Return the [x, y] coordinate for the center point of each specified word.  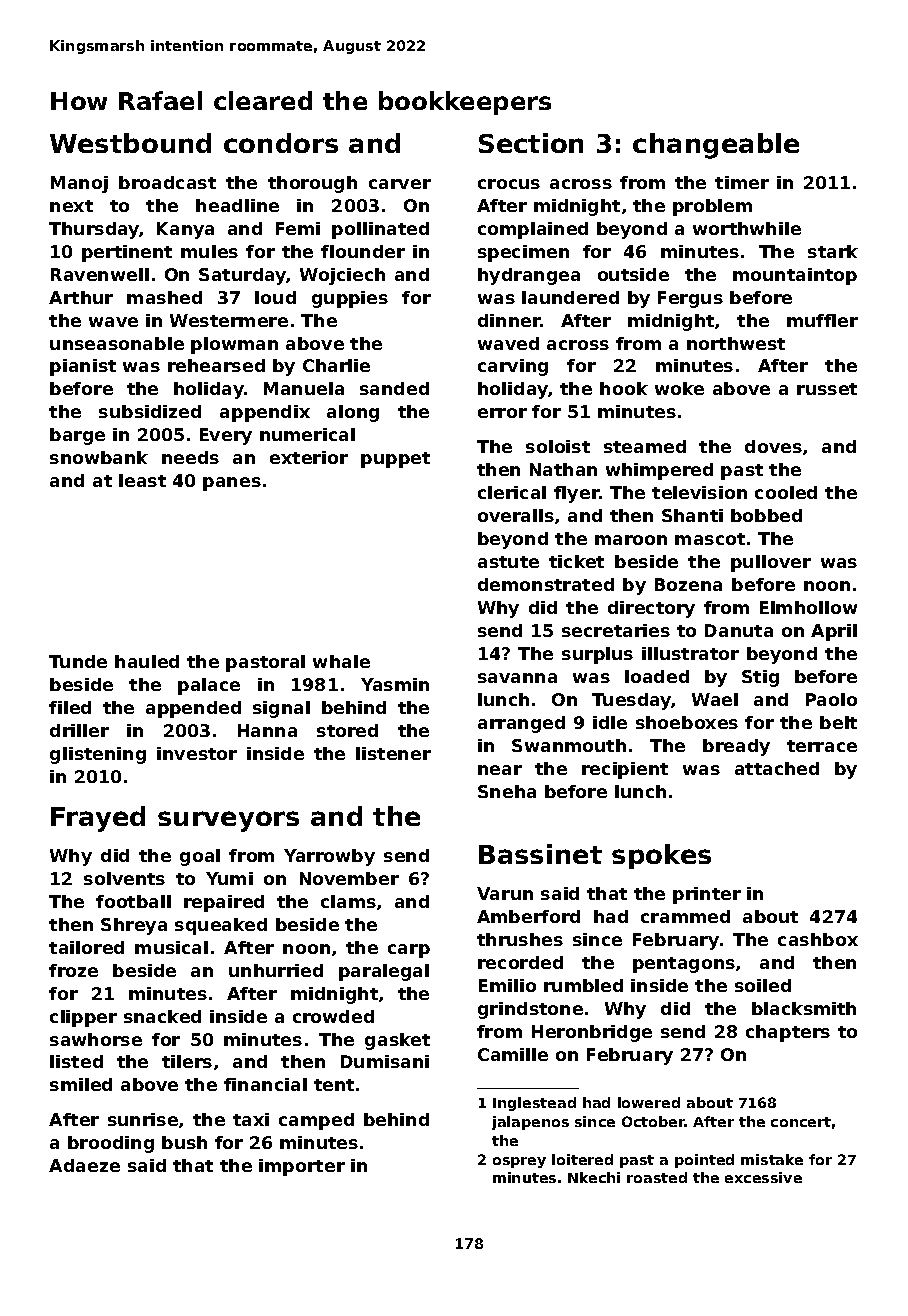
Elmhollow [808, 607]
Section [531, 143]
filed [70, 707]
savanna [517, 678]
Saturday [243, 276]
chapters [788, 1033]
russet [827, 389]
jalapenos [530, 1123]
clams [348, 901]
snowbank [99, 457]
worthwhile [747, 228]
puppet [395, 460]
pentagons [684, 965]
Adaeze [84, 1165]
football [133, 901]
